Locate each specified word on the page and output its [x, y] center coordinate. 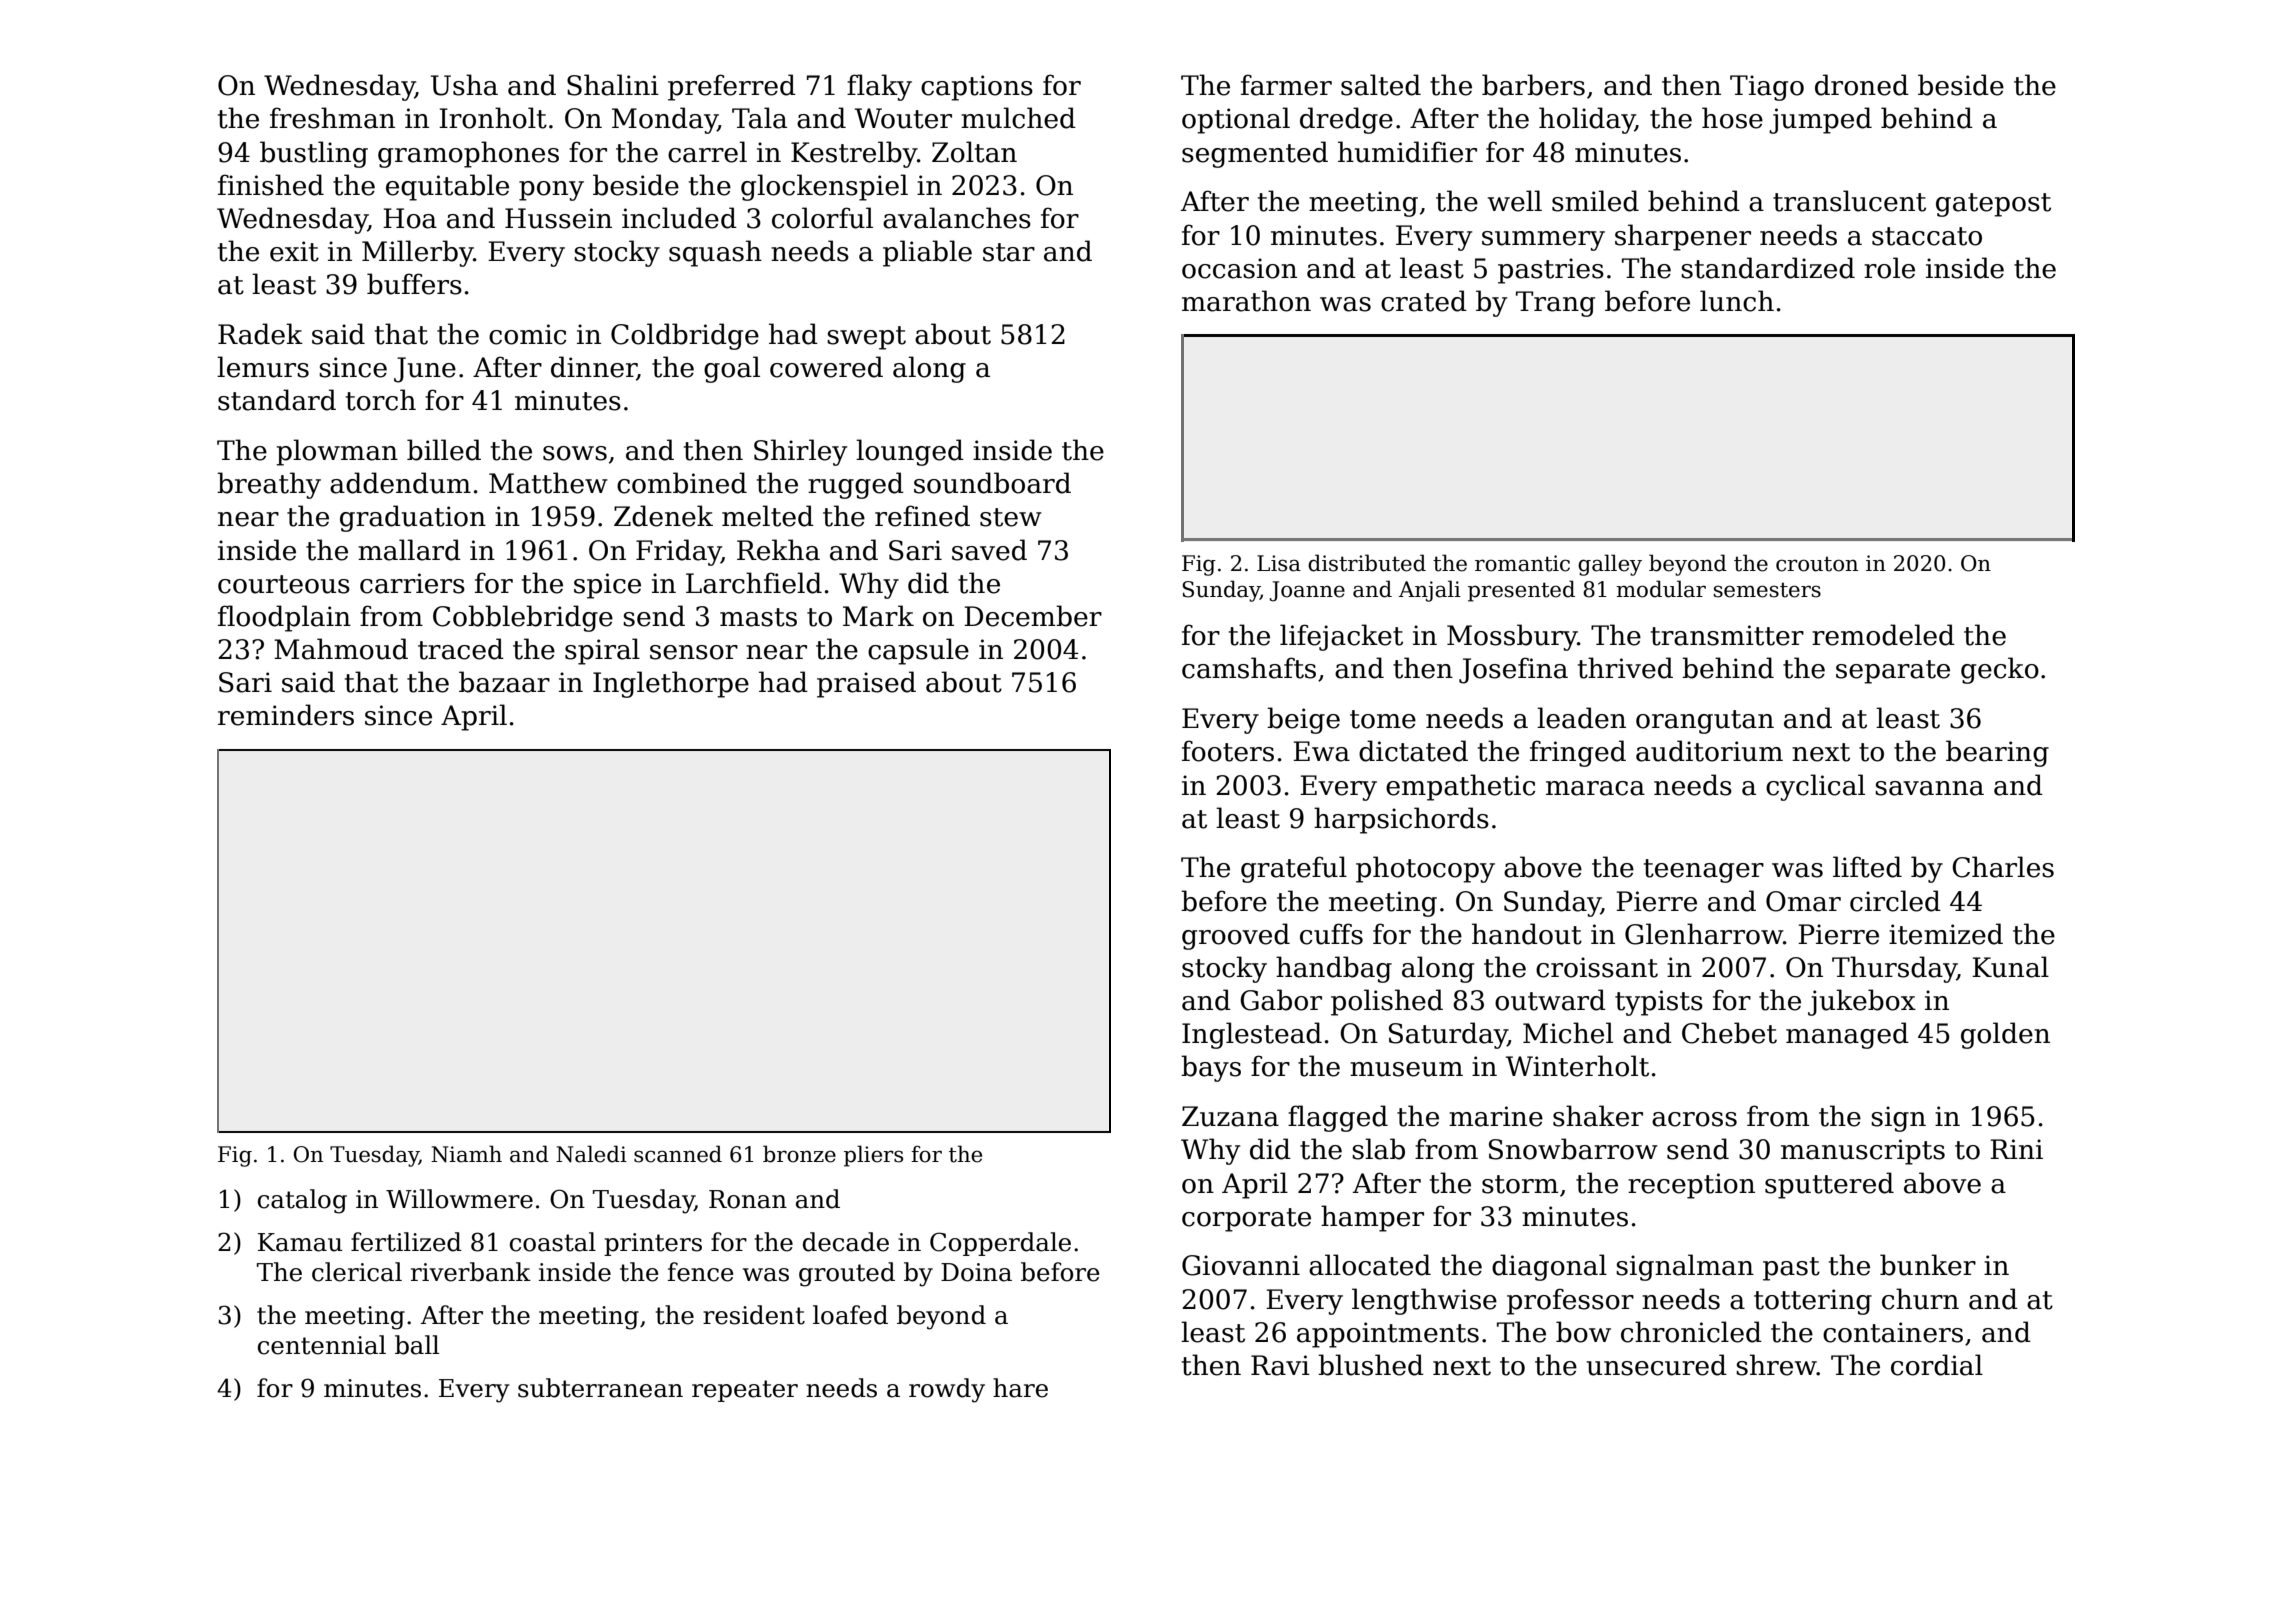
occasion [1239, 268]
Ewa [1321, 751]
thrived [1625, 668]
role [1889, 268]
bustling [314, 154]
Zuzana [1230, 1116]
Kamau [300, 1242]
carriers [412, 583]
